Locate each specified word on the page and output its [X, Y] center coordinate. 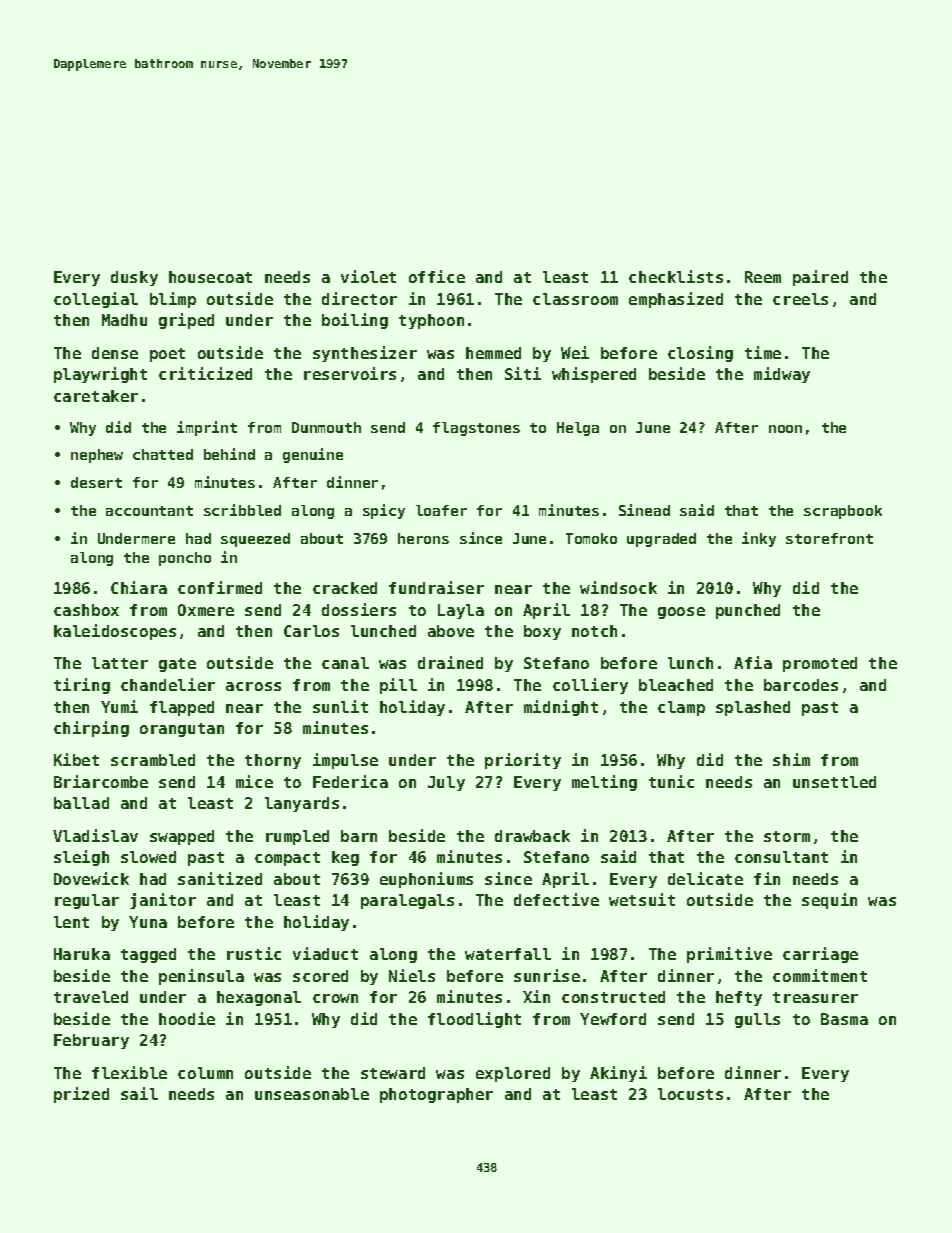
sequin [829, 901]
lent [71, 922]
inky [759, 539]
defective [556, 899]
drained [450, 662]
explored [513, 1074]
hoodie [187, 1018]
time [763, 352]
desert [96, 482]
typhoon [431, 321]
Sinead [644, 510]
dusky [134, 278]
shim [791, 759]
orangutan [182, 730]
